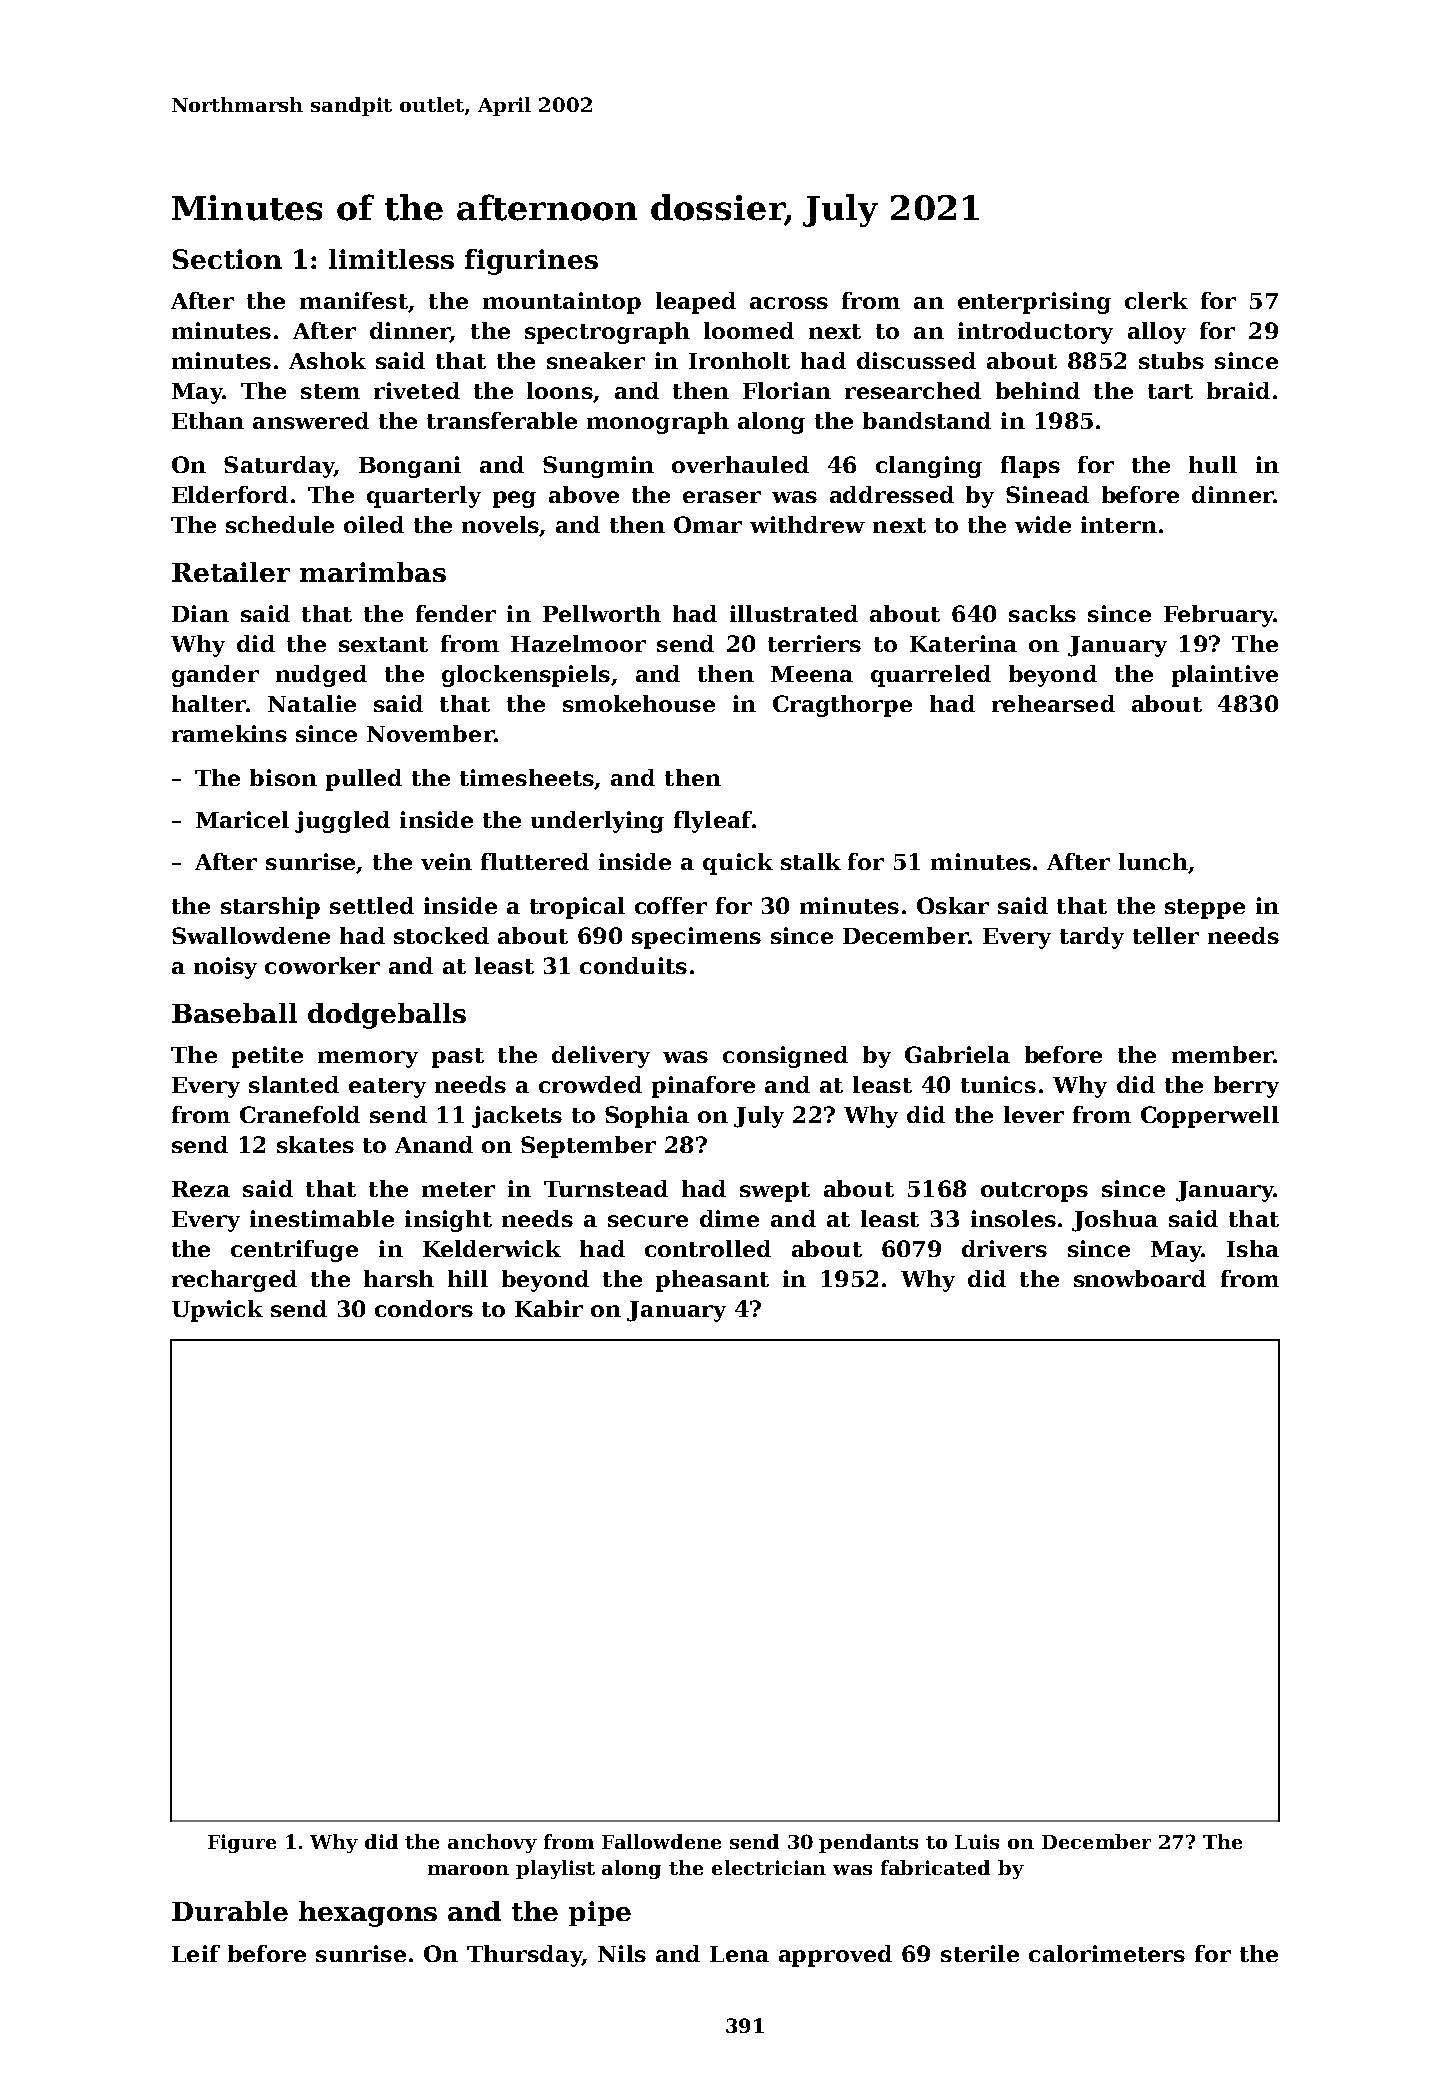 This screenshot has width=1450, height=2100. I want to click on Lena, so click(739, 1954).
